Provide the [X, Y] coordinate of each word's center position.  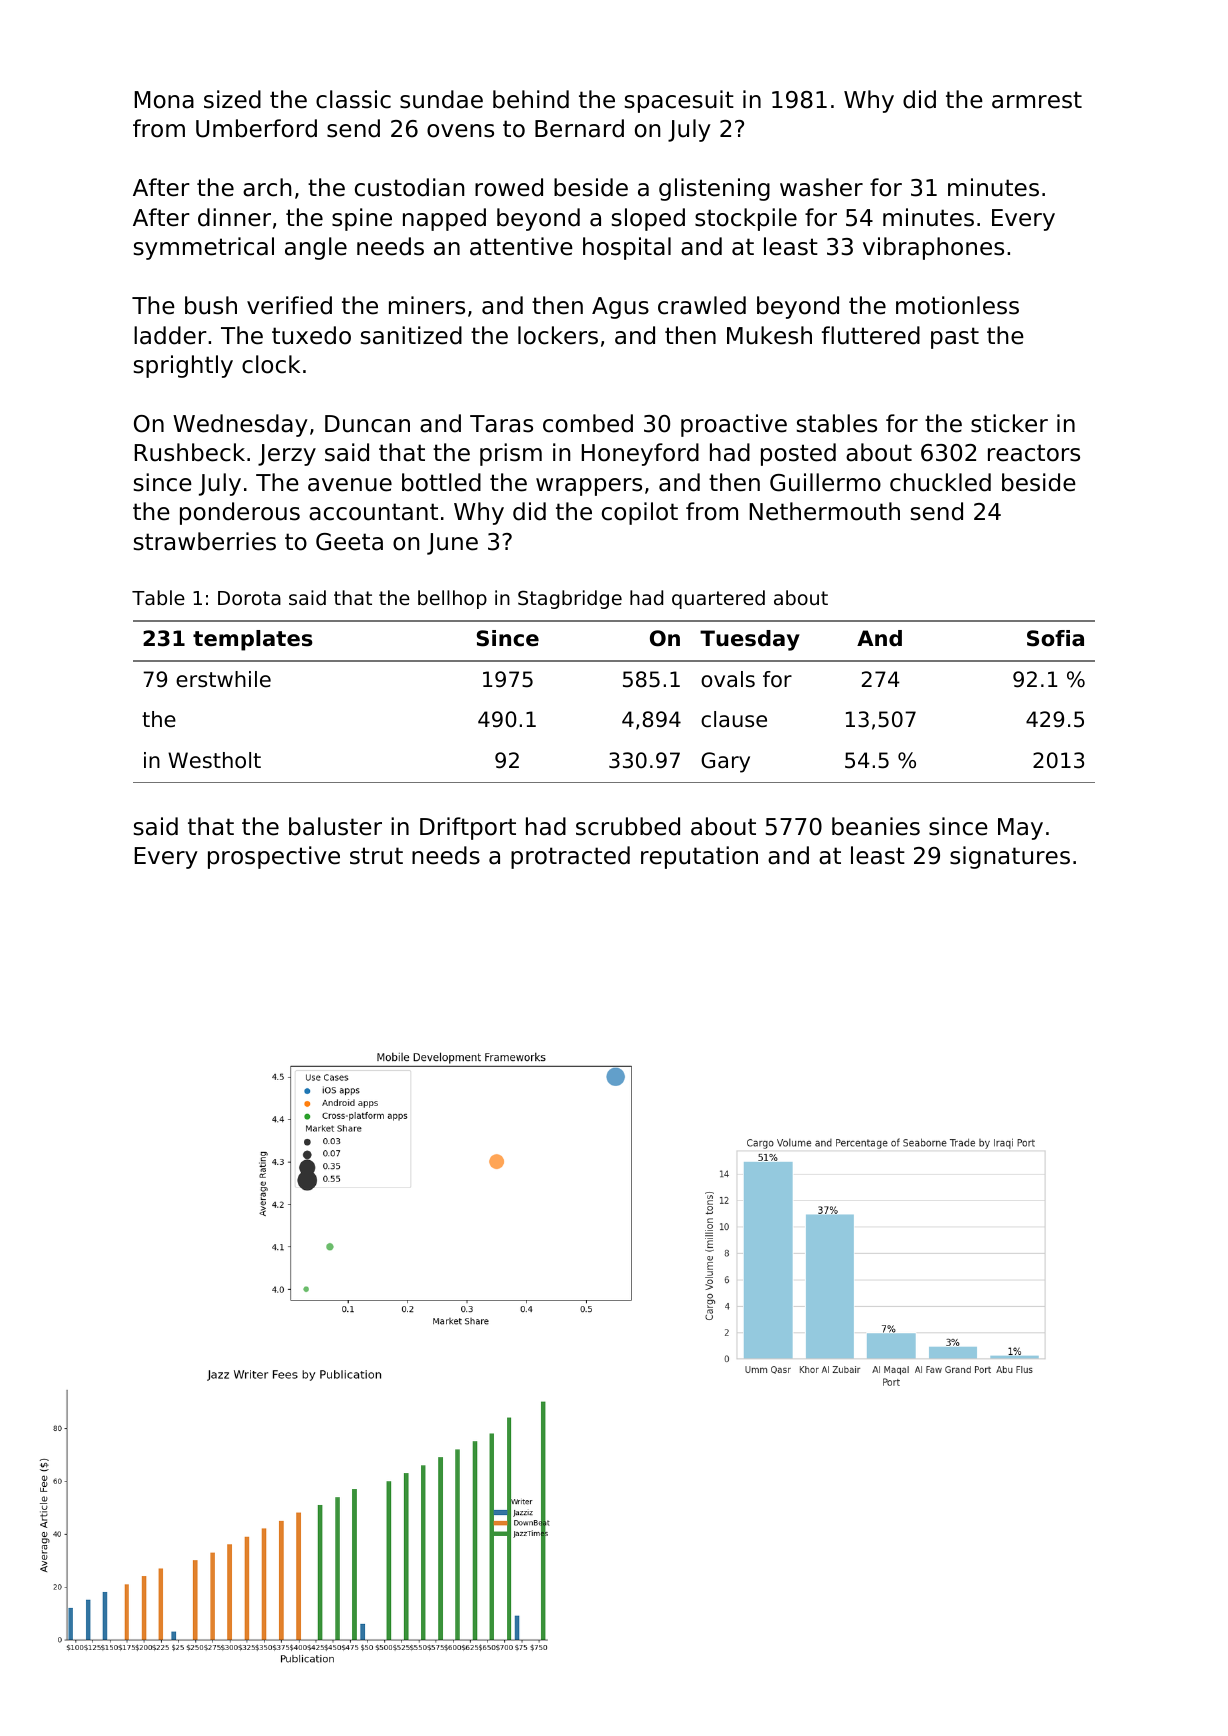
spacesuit [679, 101]
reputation [699, 857]
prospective [274, 857]
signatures [1010, 857]
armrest [1037, 100]
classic [353, 99]
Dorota [249, 598]
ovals [728, 679]
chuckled [940, 482]
